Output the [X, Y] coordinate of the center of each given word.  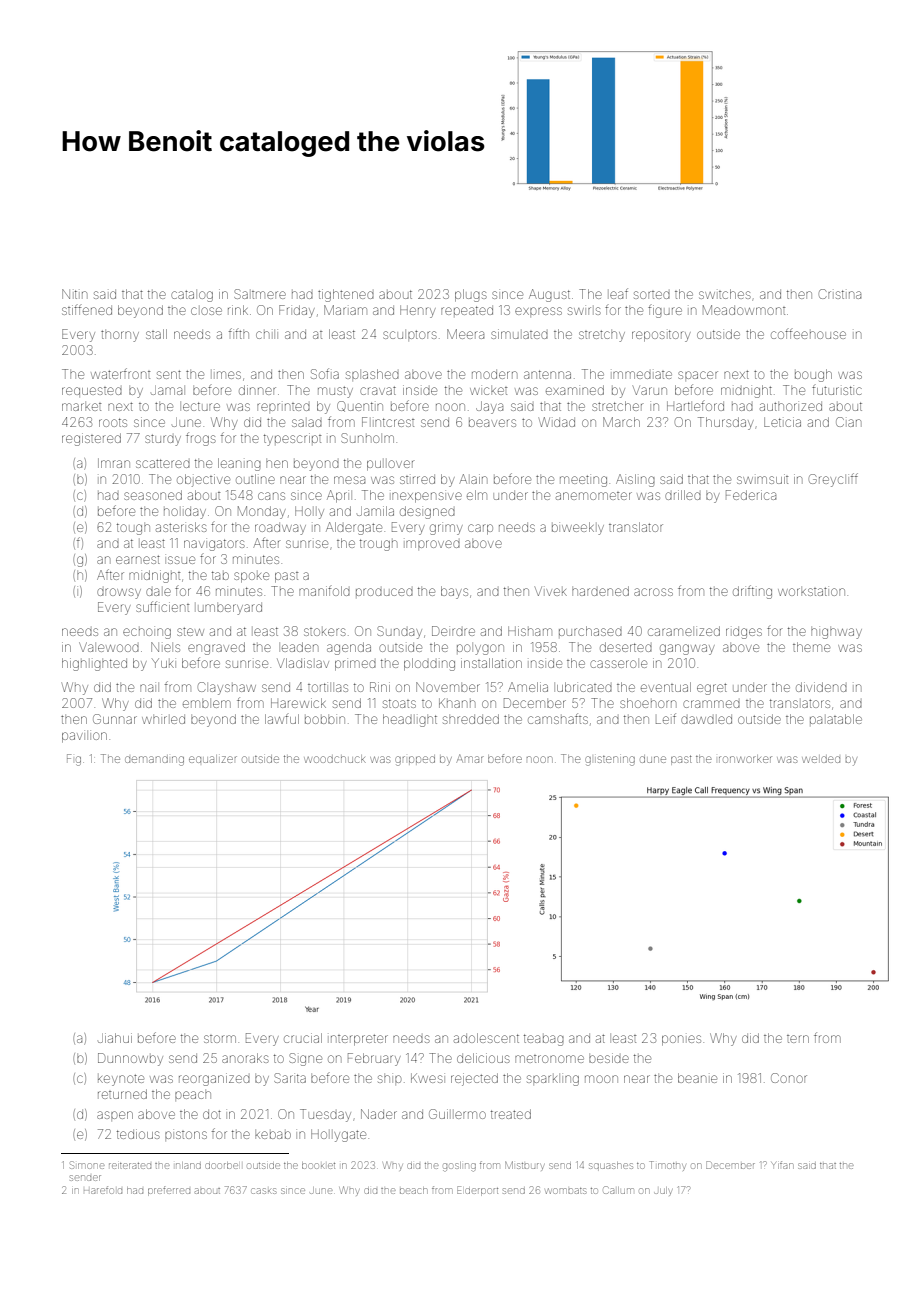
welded [821, 759]
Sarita [290, 1078]
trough [378, 545]
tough [133, 529]
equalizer [213, 759]
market [81, 407]
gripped [415, 761]
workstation [811, 591]
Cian [848, 422]
